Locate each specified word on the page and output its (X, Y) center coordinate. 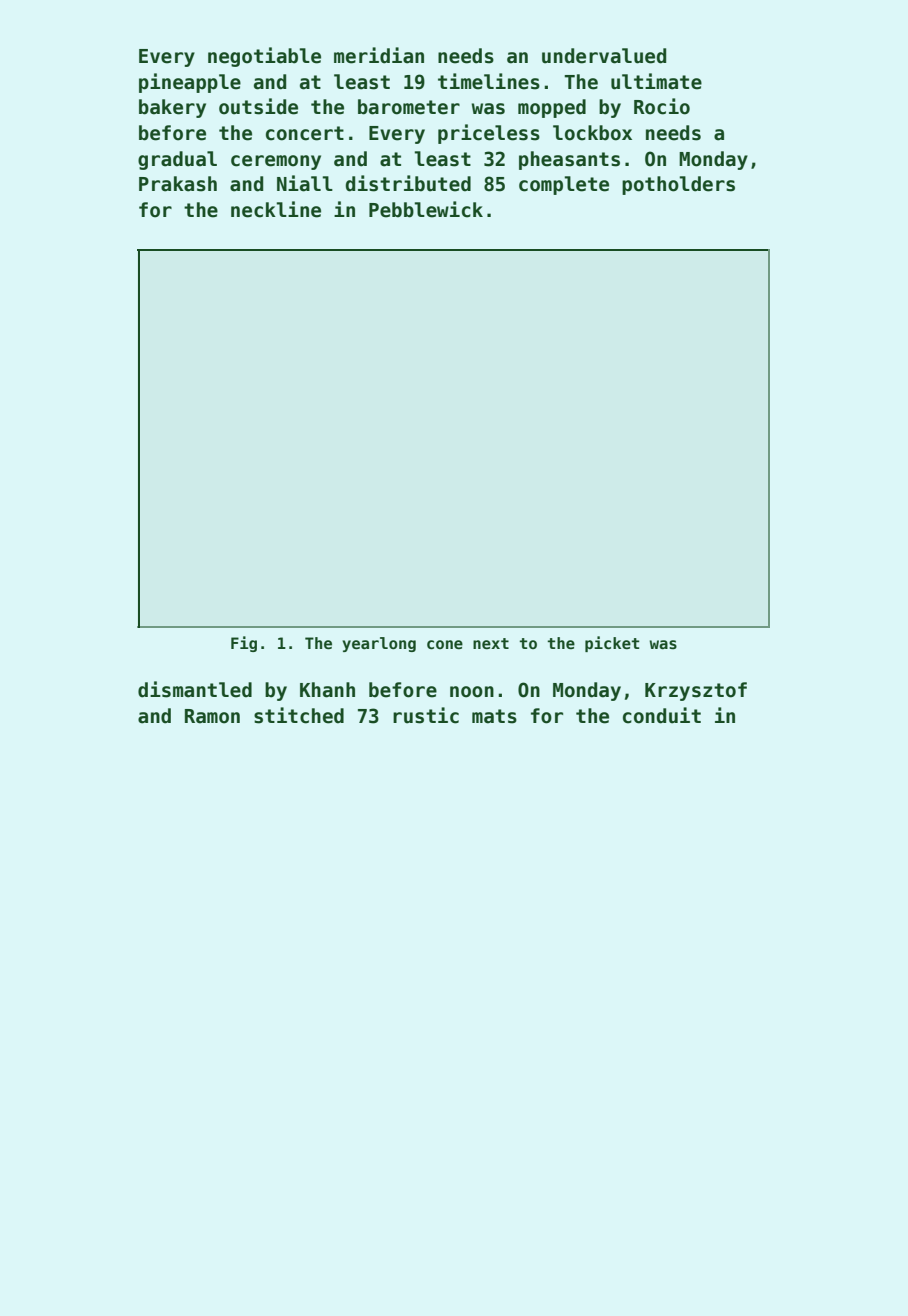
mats (494, 716)
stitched (299, 715)
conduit (662, 715)
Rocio (662, 106)
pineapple (190, 83)
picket (612, 644)
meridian (379, 55)
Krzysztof (696, 691)
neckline (276, 209)
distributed (408, 183)
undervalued (604, 56)
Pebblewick (426, 209)
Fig (244, 644)
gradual (177, 160)
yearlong (379, 644)
